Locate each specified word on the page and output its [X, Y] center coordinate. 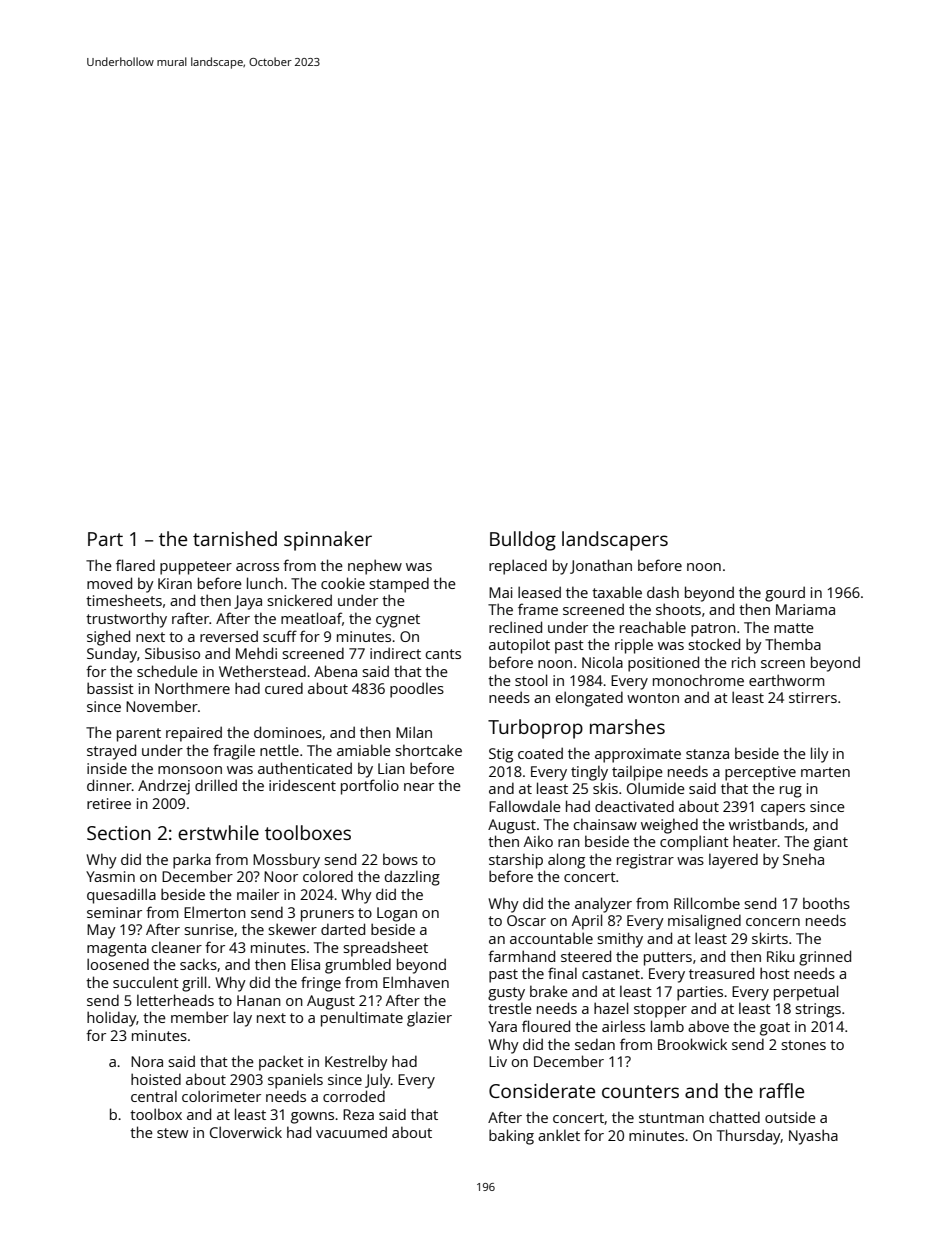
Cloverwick [246, 1132]
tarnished [235, 538]
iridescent [302, 785]
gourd [785, 594]
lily [820, 755]
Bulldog [523, 541]
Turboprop [535, 729]
